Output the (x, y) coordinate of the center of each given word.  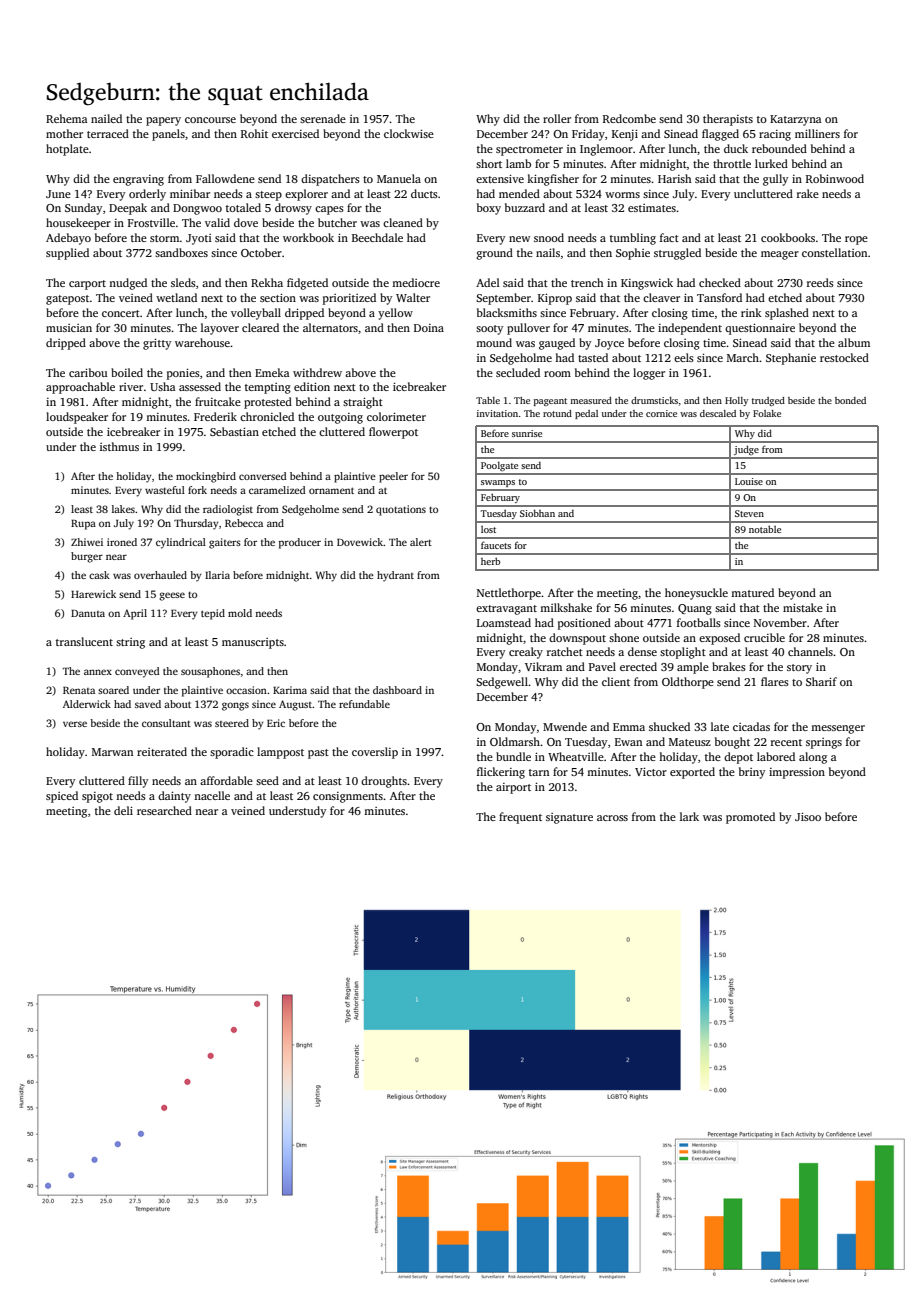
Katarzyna (796, 120)
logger (649, 374)
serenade (323, 118)
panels (168, 135)
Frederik (215, 416)
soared (113, 690)
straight (363, 403)
